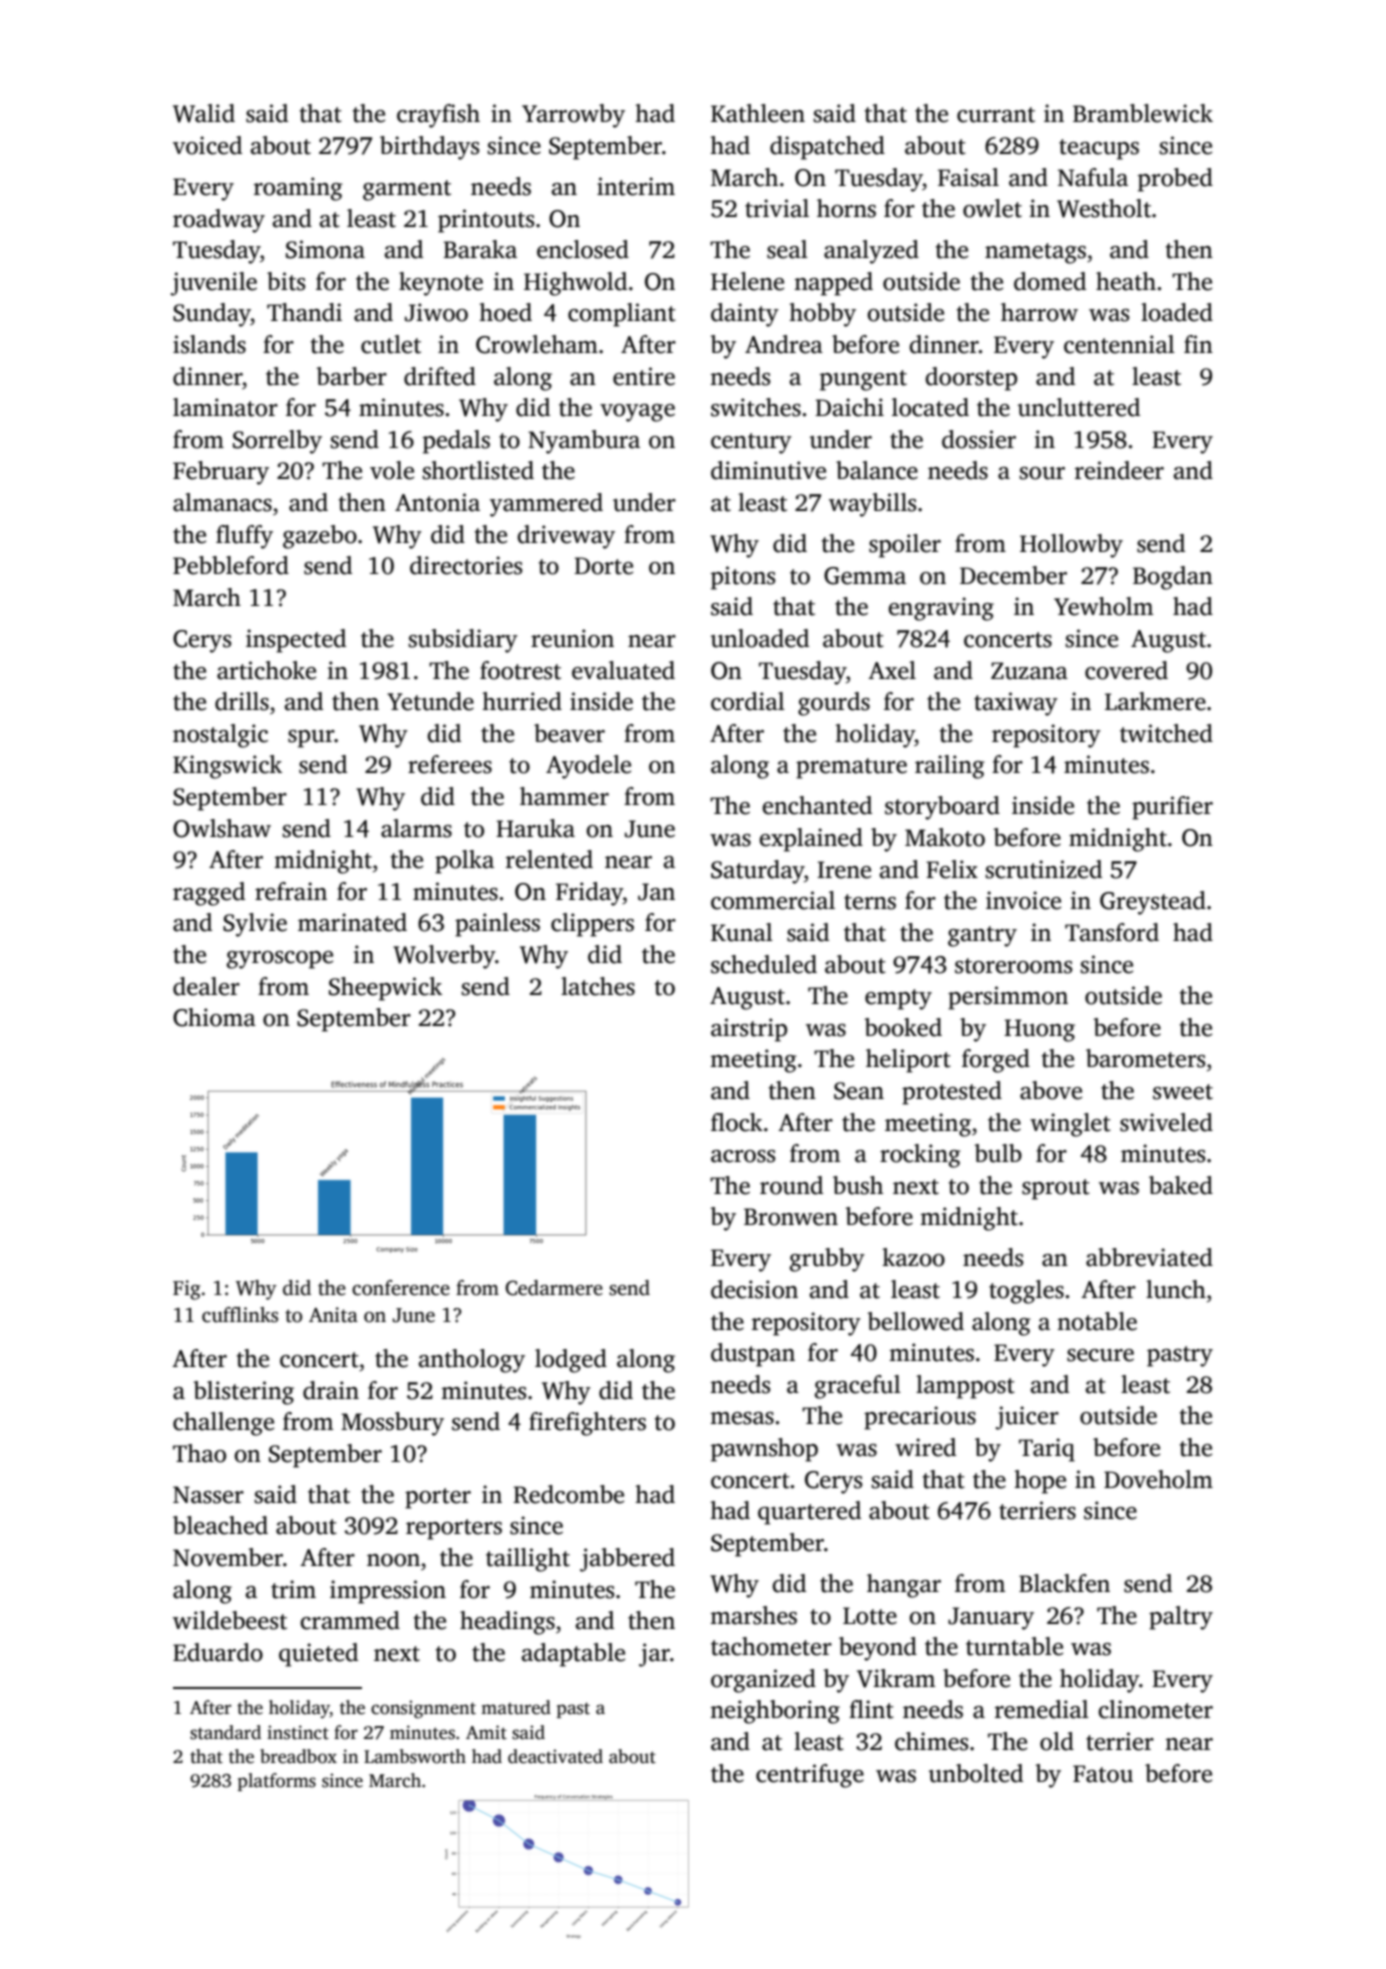  Describe the element at coordinates (1173, 578) in the document. I see `Bogdan` at that location.
